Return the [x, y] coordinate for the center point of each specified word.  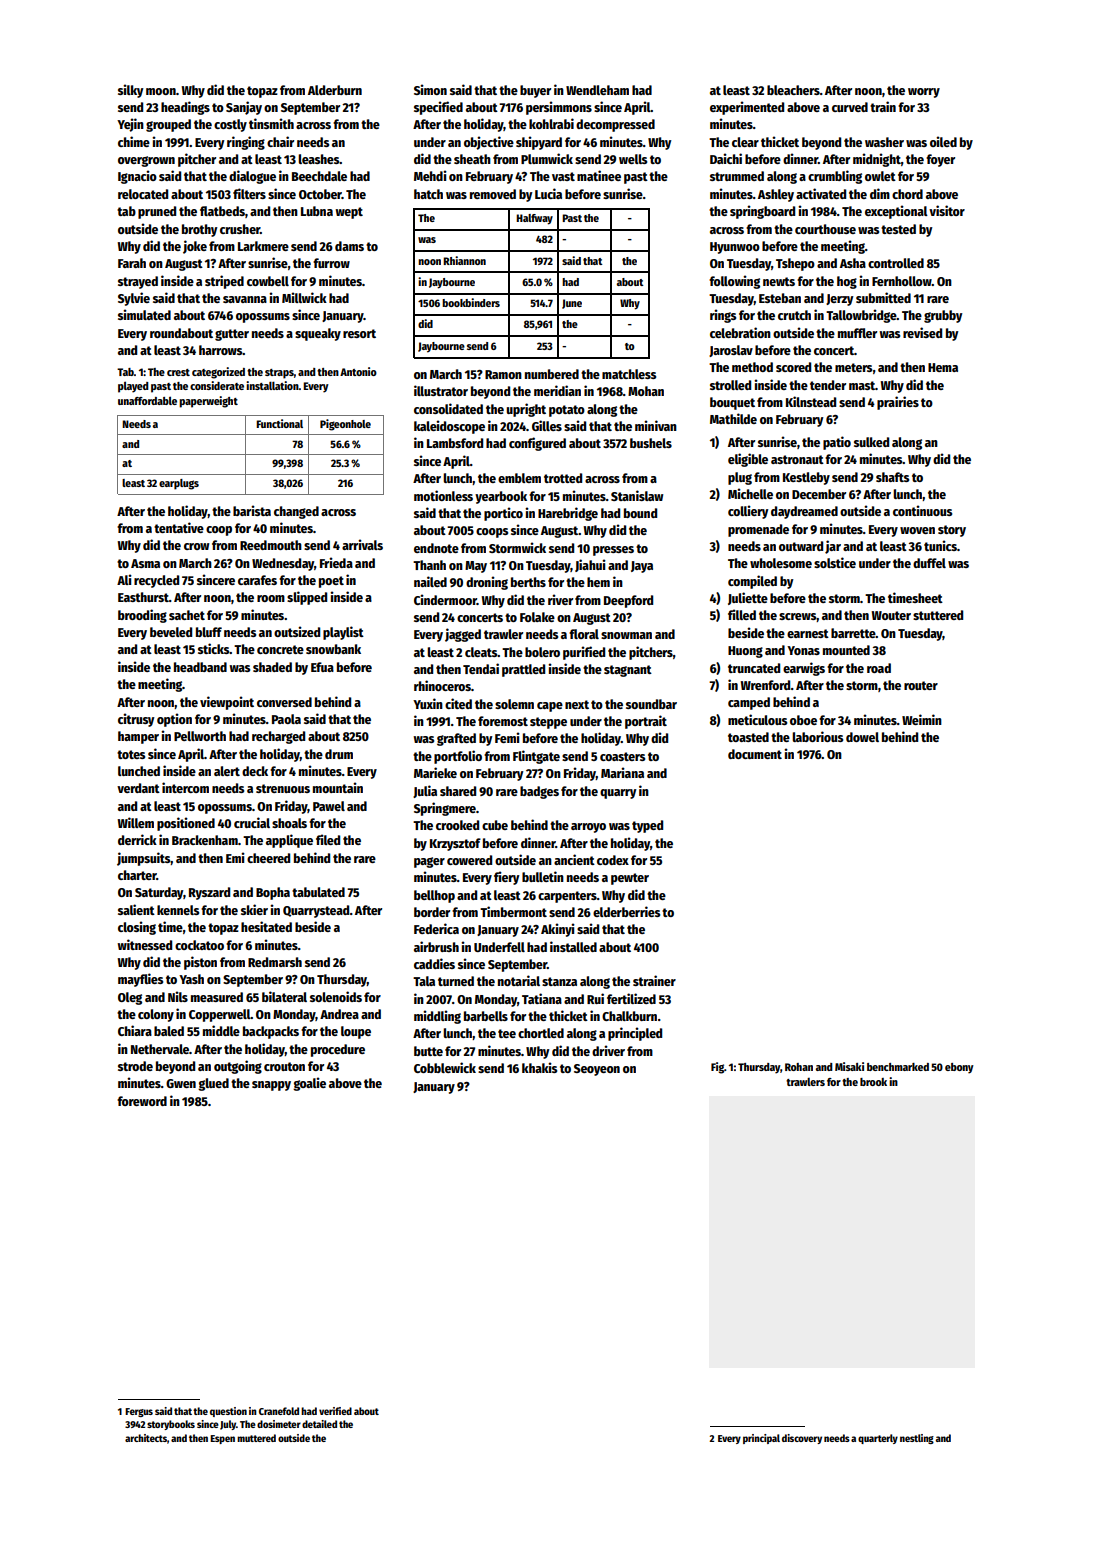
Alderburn [335, 90]
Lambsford [455, 443]
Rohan [799, 1067]
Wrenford [765, 685]
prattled [523, 670]
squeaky [318, 334]
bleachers [793, 90]
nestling [917, 1439]
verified [335, 1411]
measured [217, 997]
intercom [185, 787]
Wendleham [597, 90]
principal [761, 1439]
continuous [922, 510]
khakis [539, 1067]
